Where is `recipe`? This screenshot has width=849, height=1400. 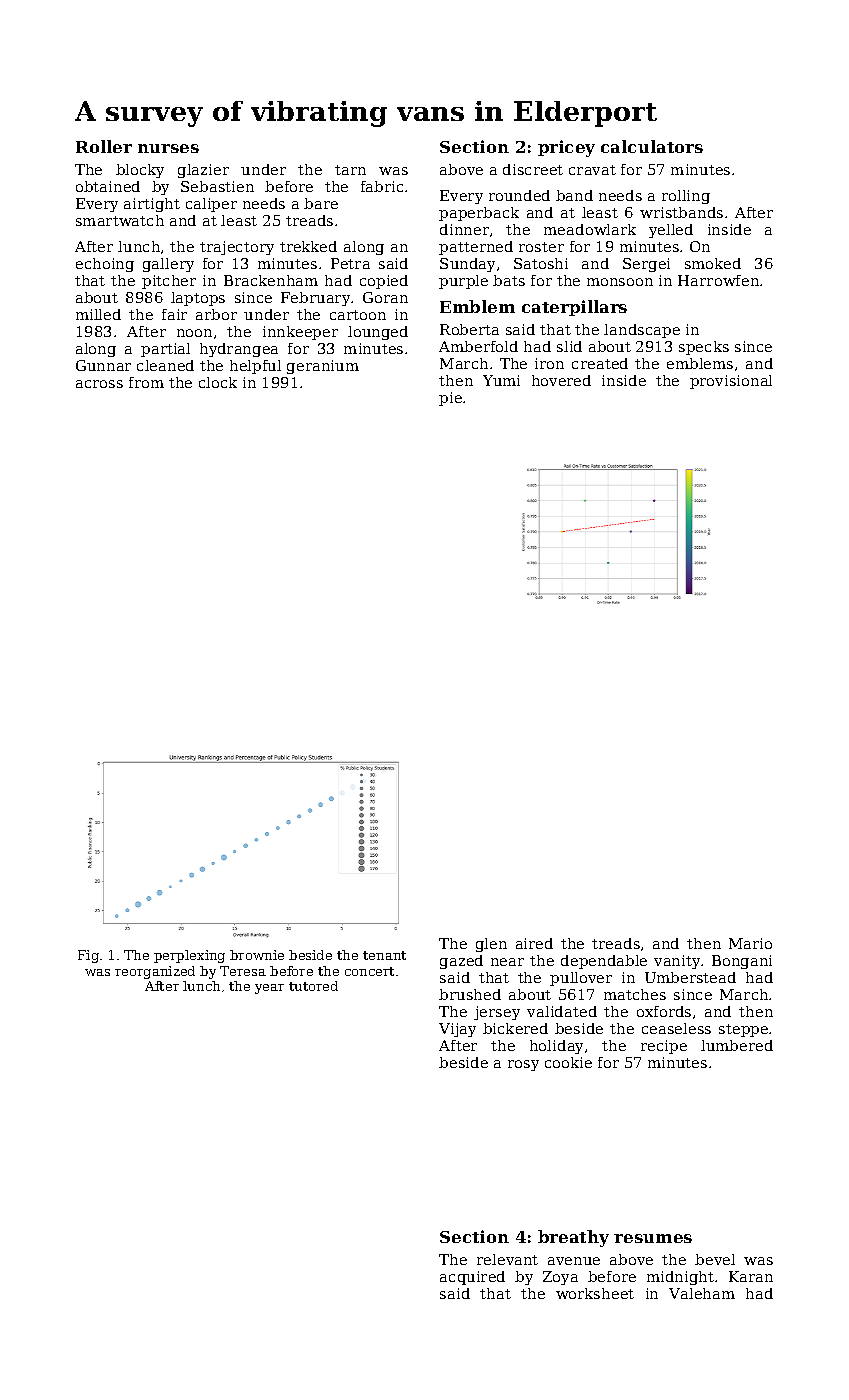
recipe is located at coordinates (664, 1047).
